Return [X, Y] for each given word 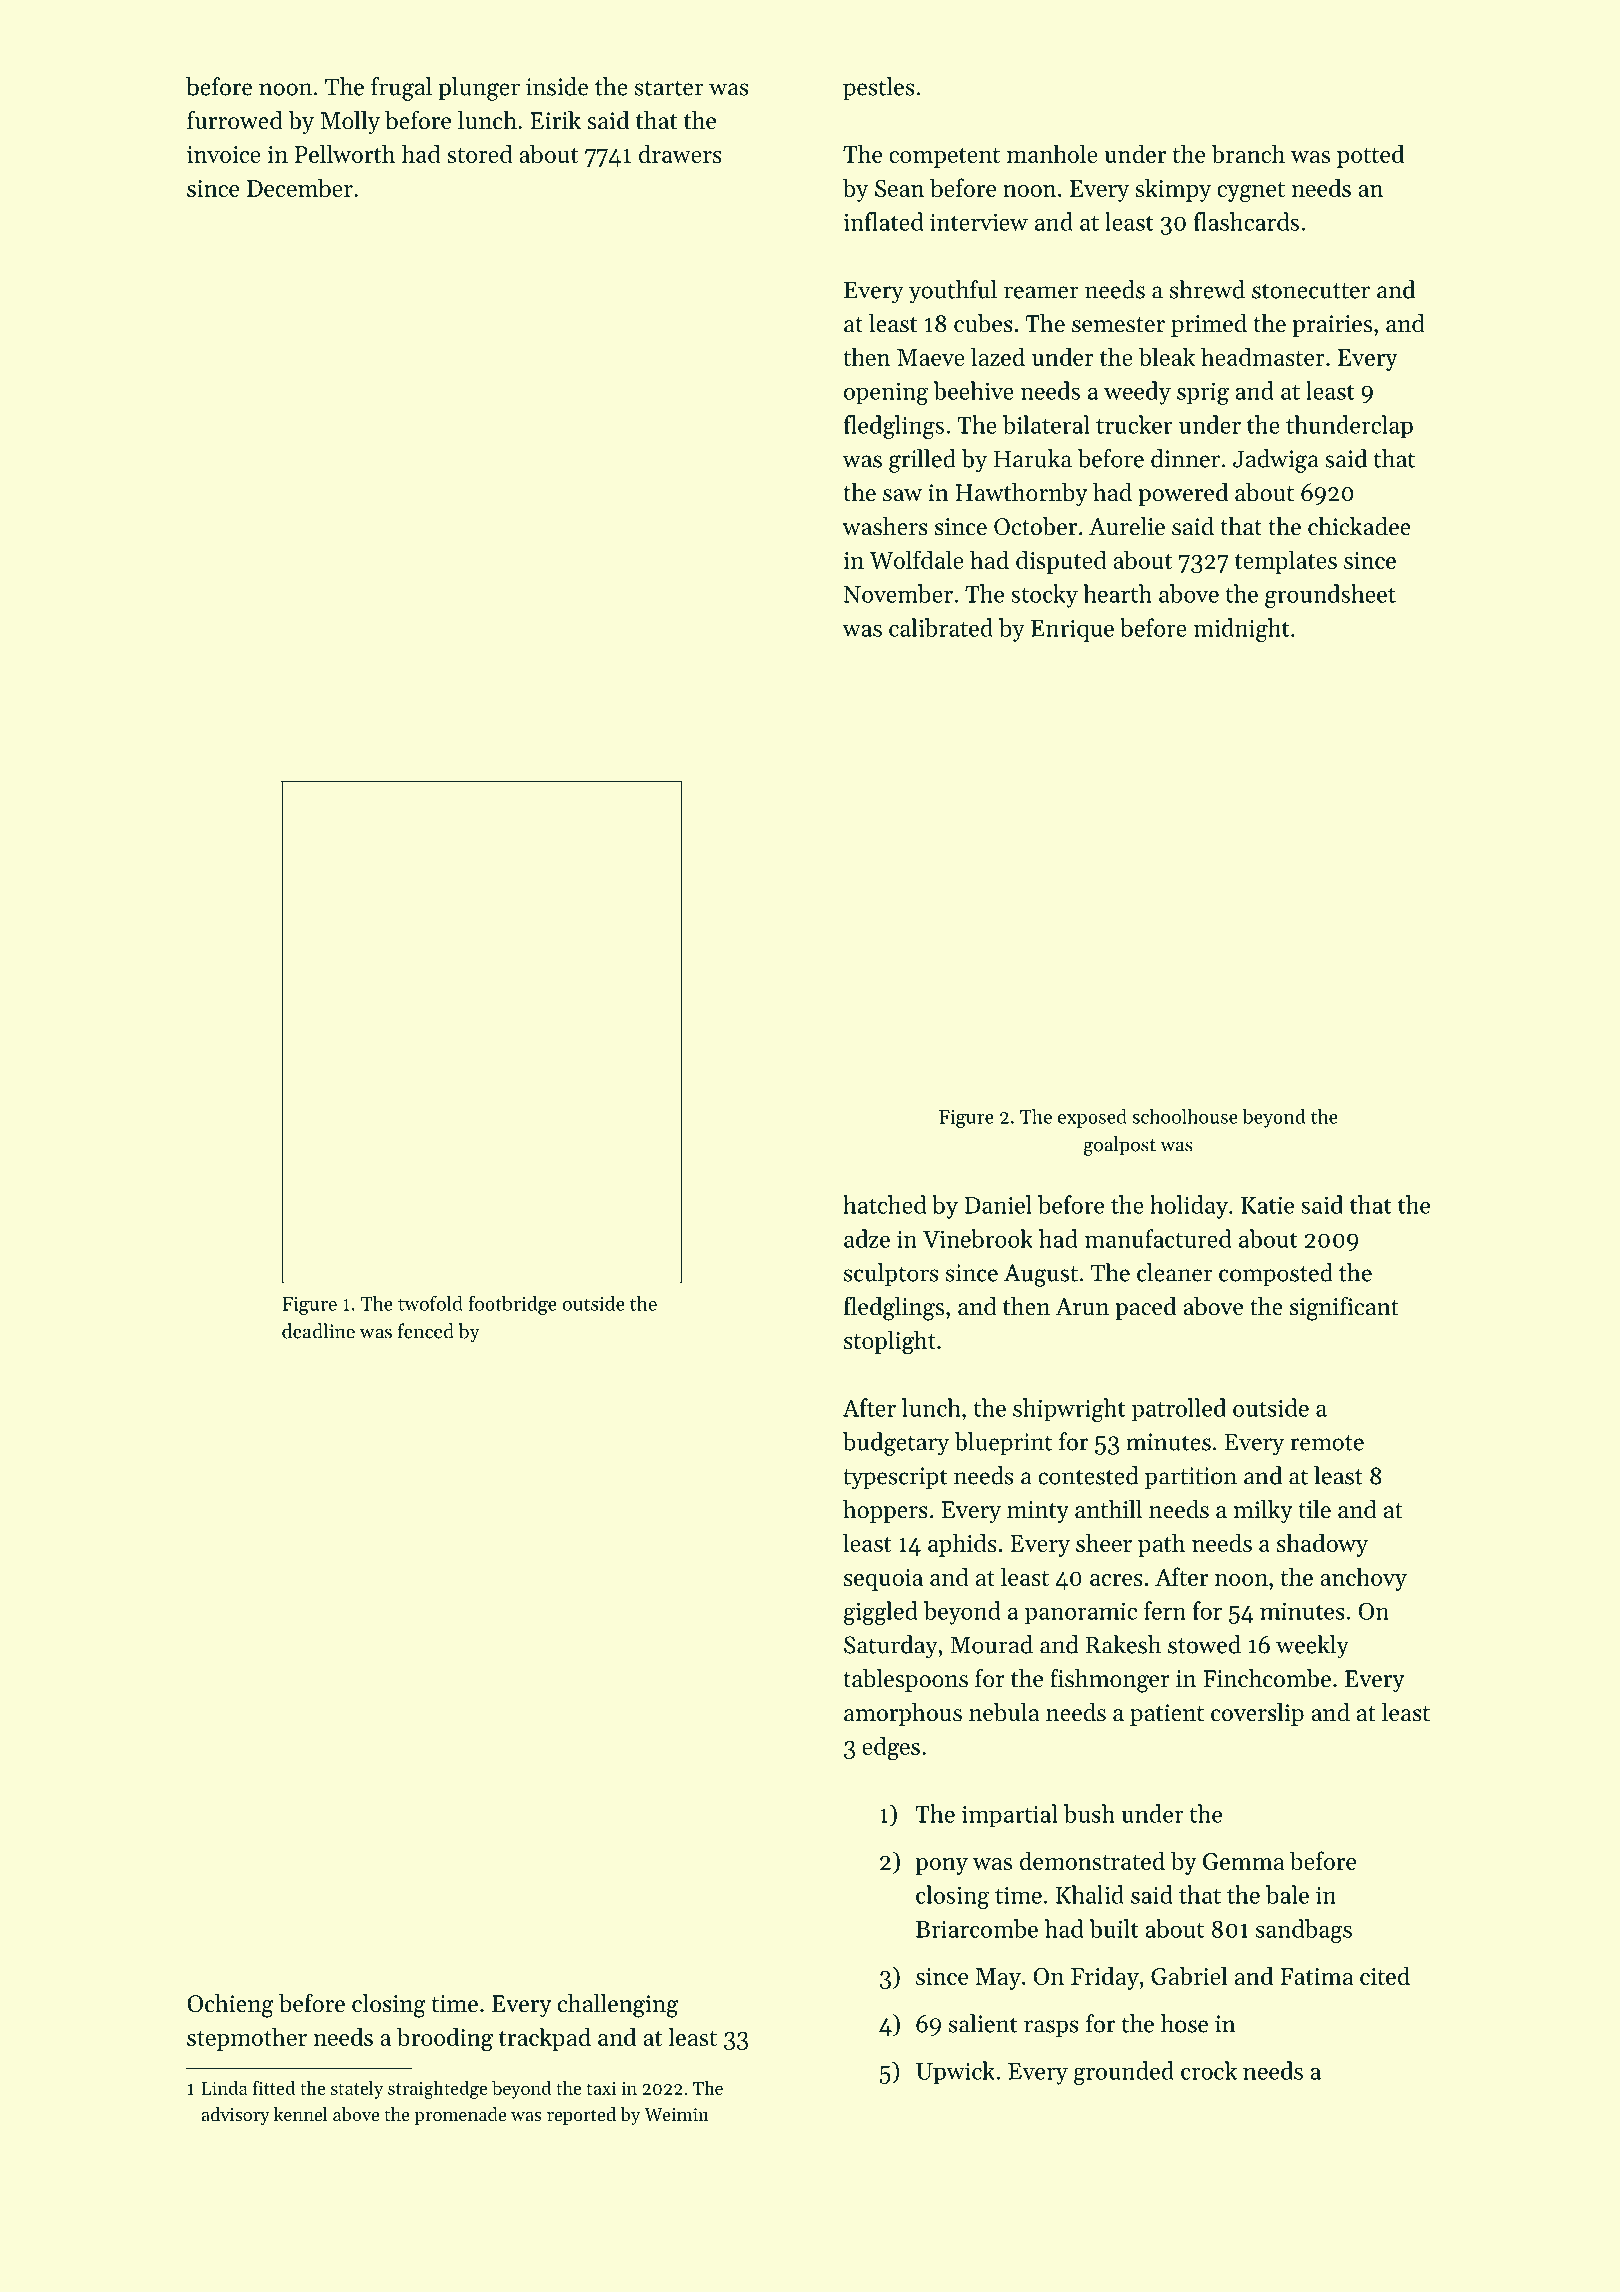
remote [1327, 1443]
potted [1370, 156]
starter [669, 88]
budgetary [896, 1444]
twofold [430, 1303]
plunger [479, 89]
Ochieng [230, 2006]
